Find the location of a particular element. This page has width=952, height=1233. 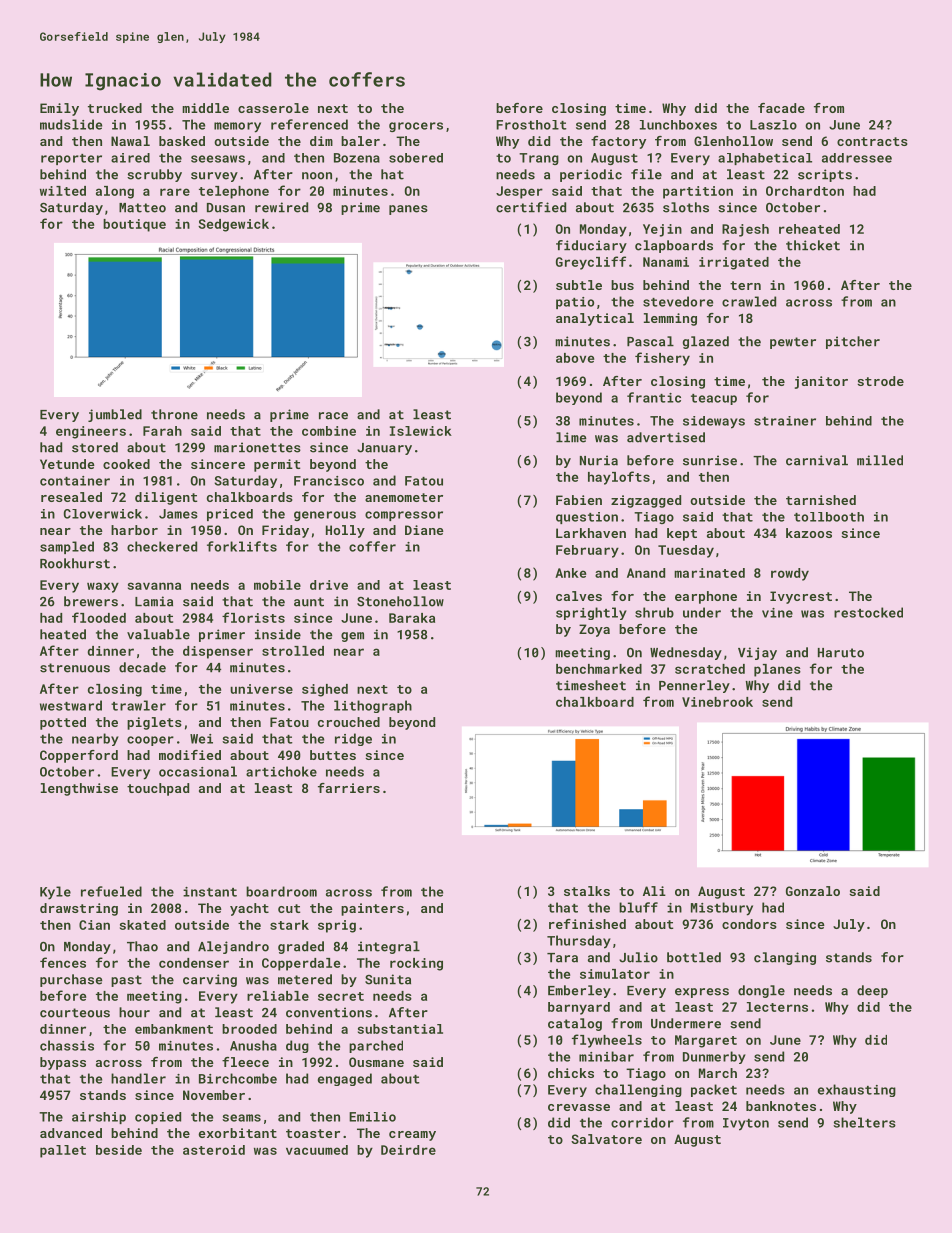

cooked is located at coordinates (126, 464).
